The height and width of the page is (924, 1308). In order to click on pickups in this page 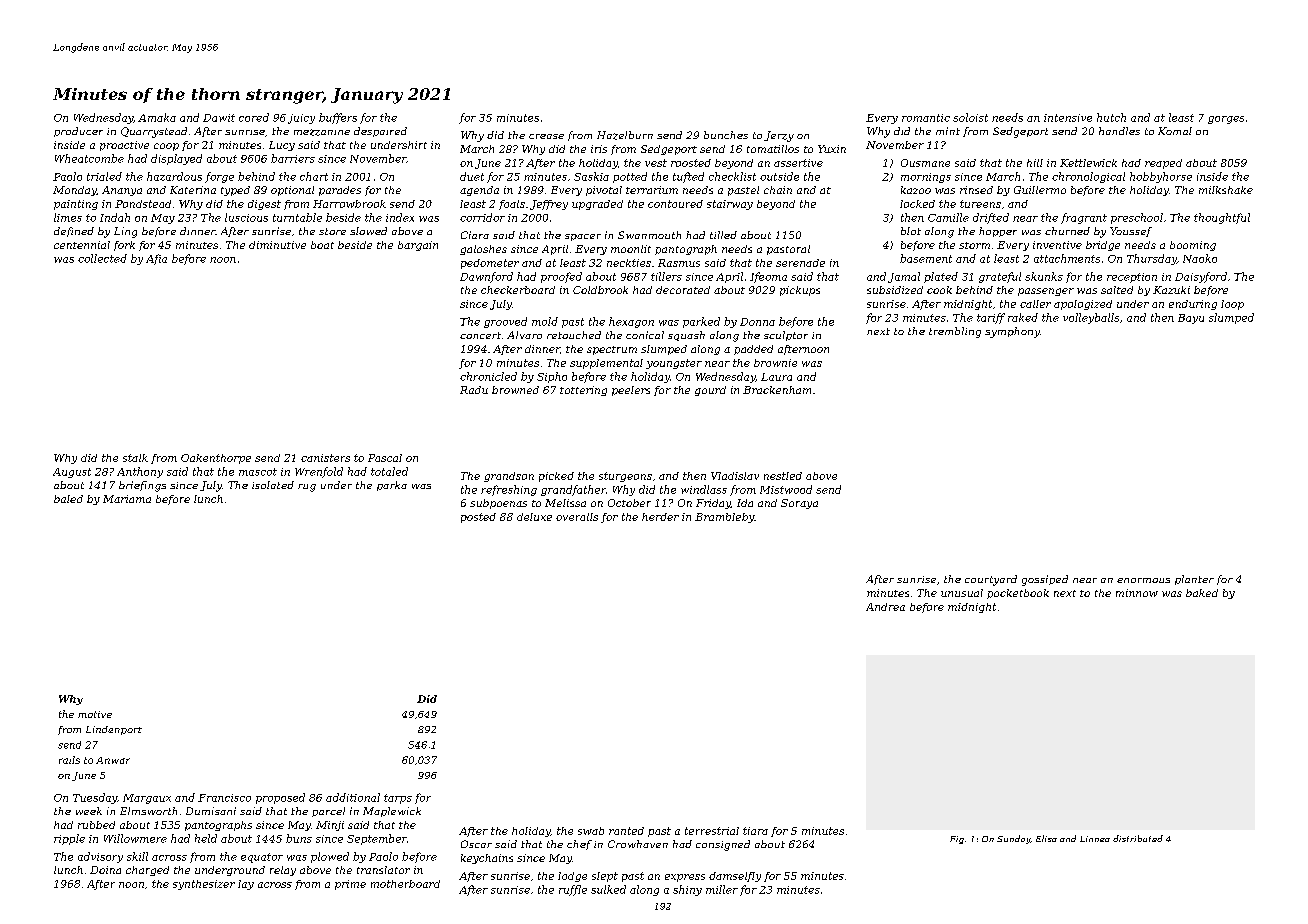, I will do `click(800, 291)`.
